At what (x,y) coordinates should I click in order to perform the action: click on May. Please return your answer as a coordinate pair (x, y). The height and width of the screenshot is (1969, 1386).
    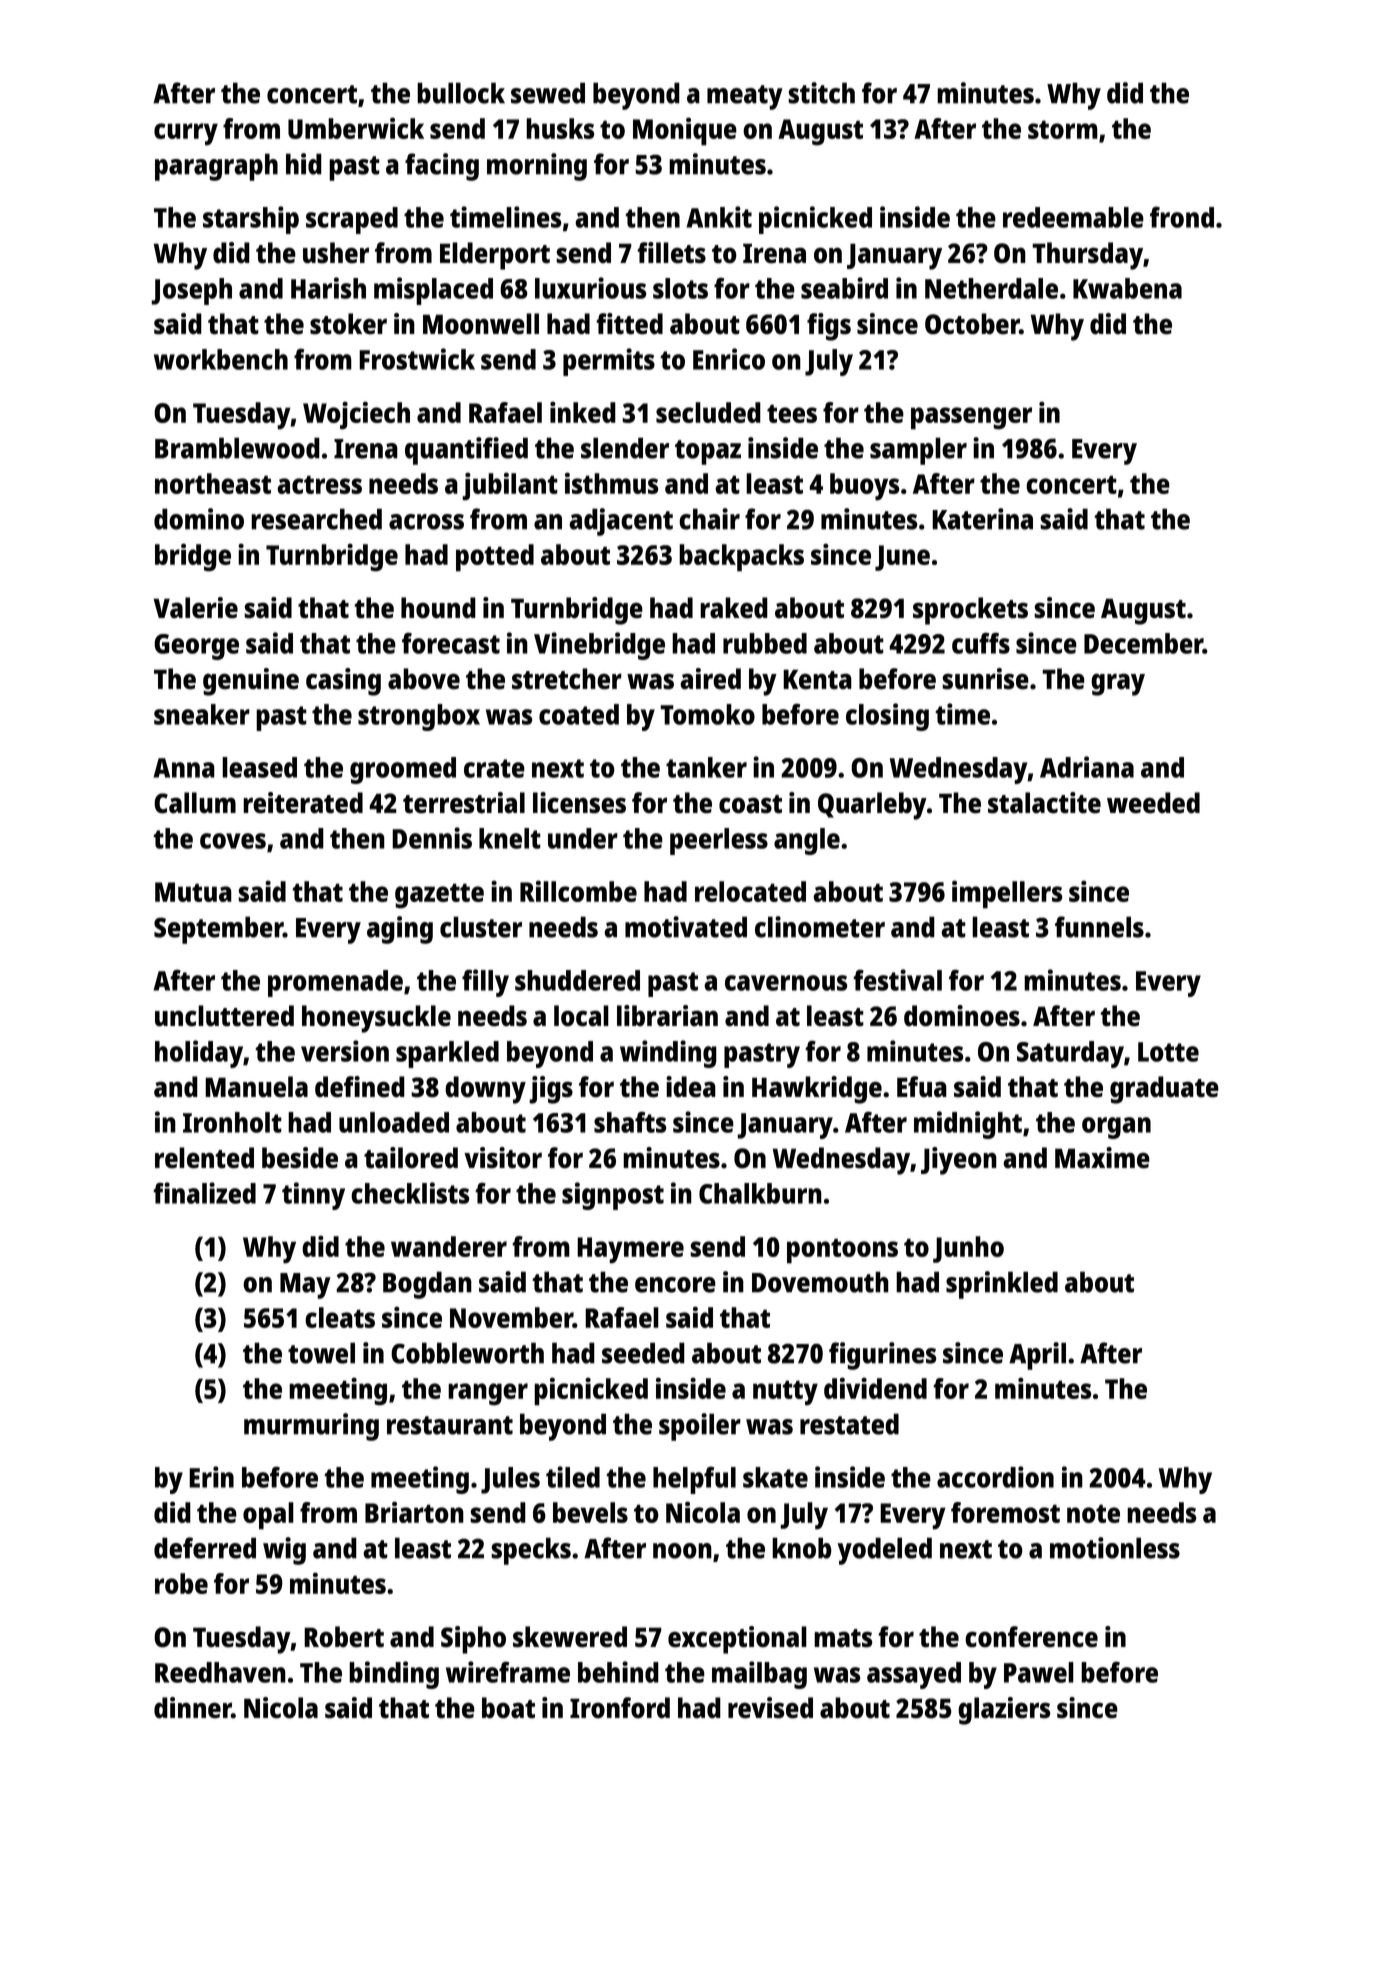
    Looking at the image, I should click on (305, 1286).
